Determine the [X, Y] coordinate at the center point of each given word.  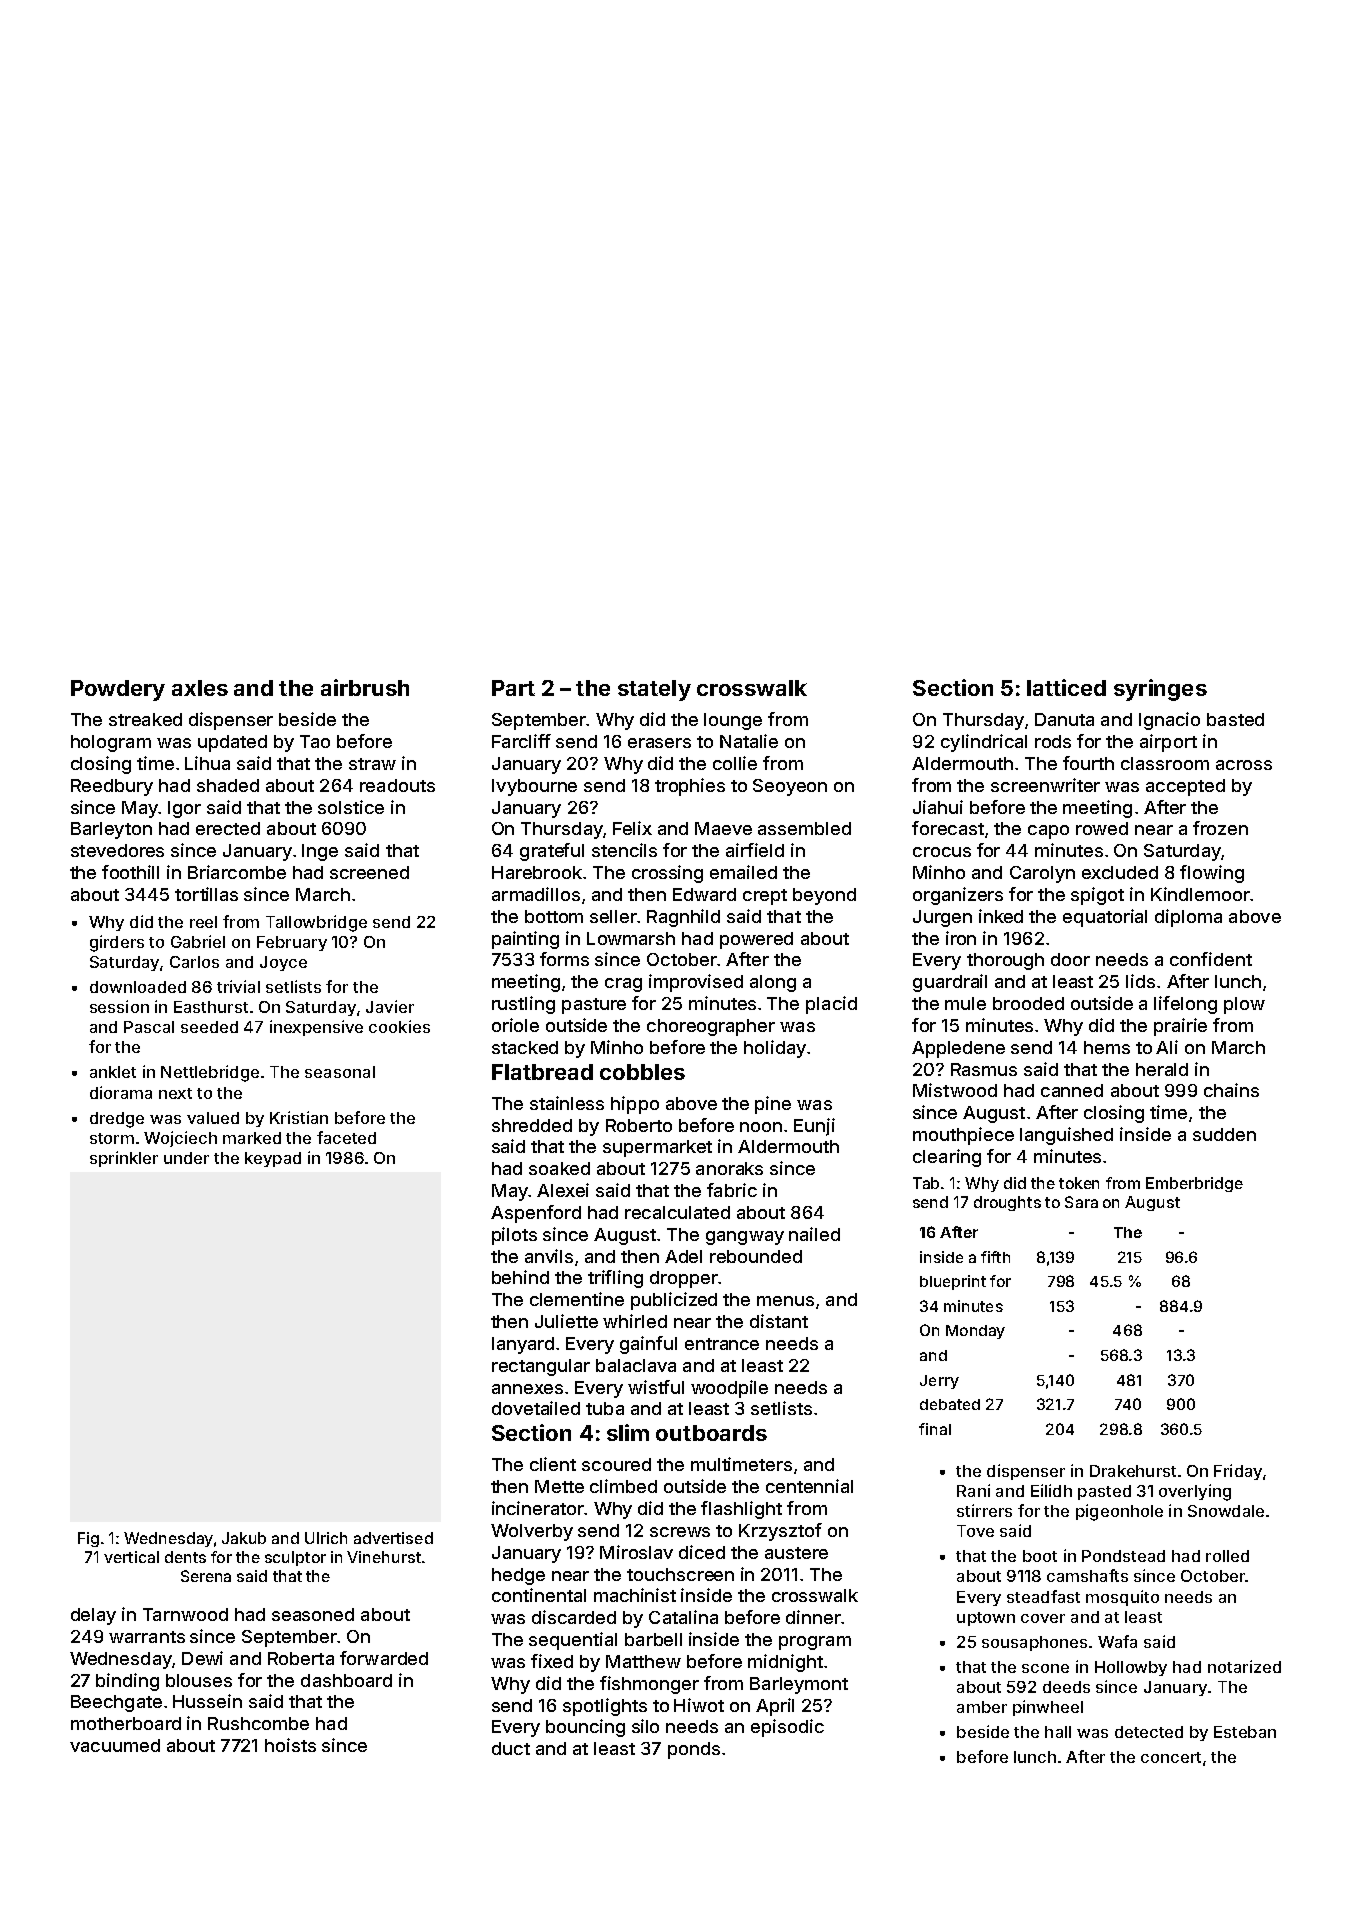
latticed [1066, 687]
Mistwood [955, 1090]
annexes [527, 1389]
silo [645, 1726]
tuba [605, 1408]
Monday [975, 1332]
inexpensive [316, 1028]
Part [513, 688]
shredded [532, 1125]
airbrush [365, 687]
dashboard [346, 1680]
